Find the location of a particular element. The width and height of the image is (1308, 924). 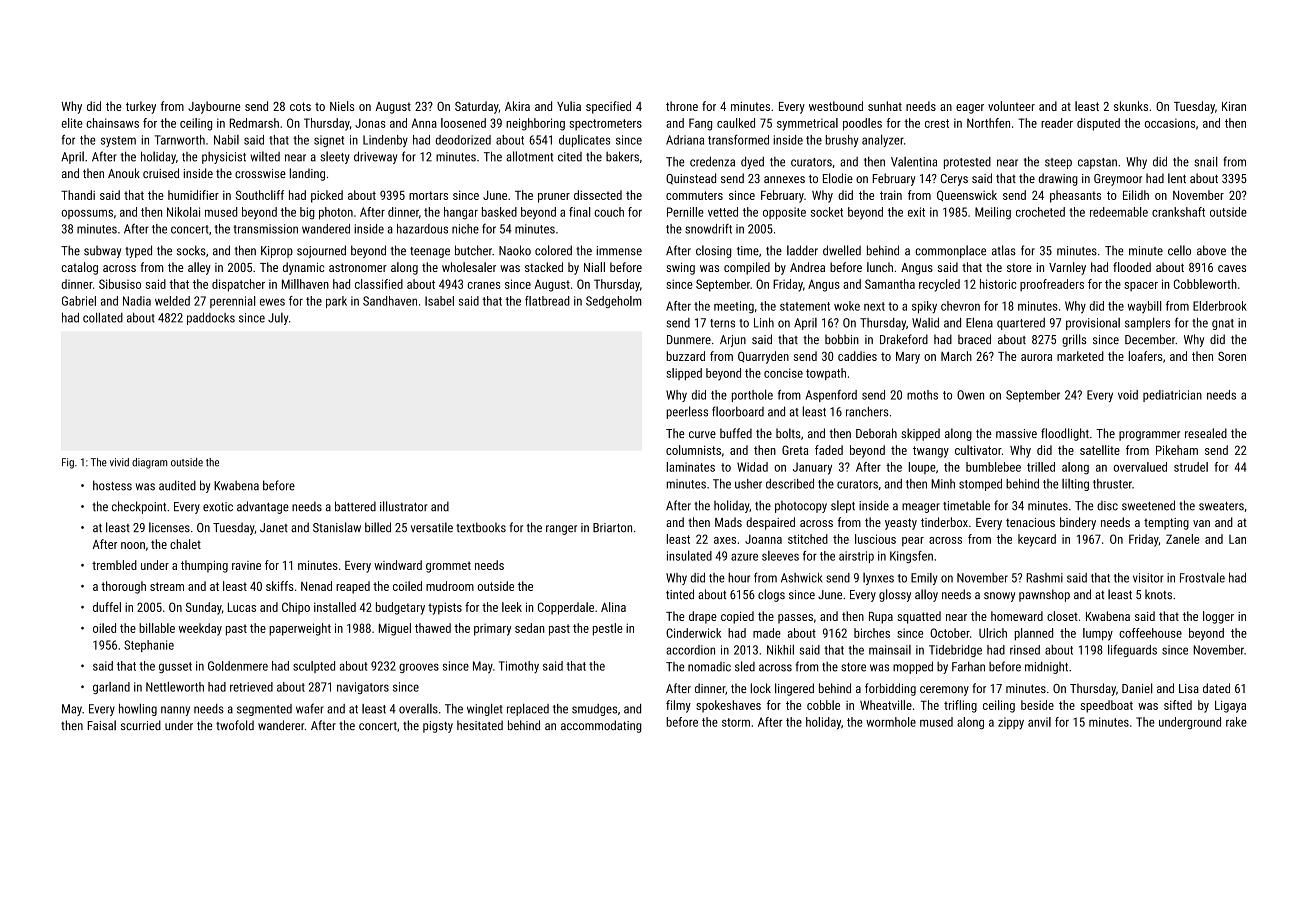

columnists is located at coordinates (693, 450).
